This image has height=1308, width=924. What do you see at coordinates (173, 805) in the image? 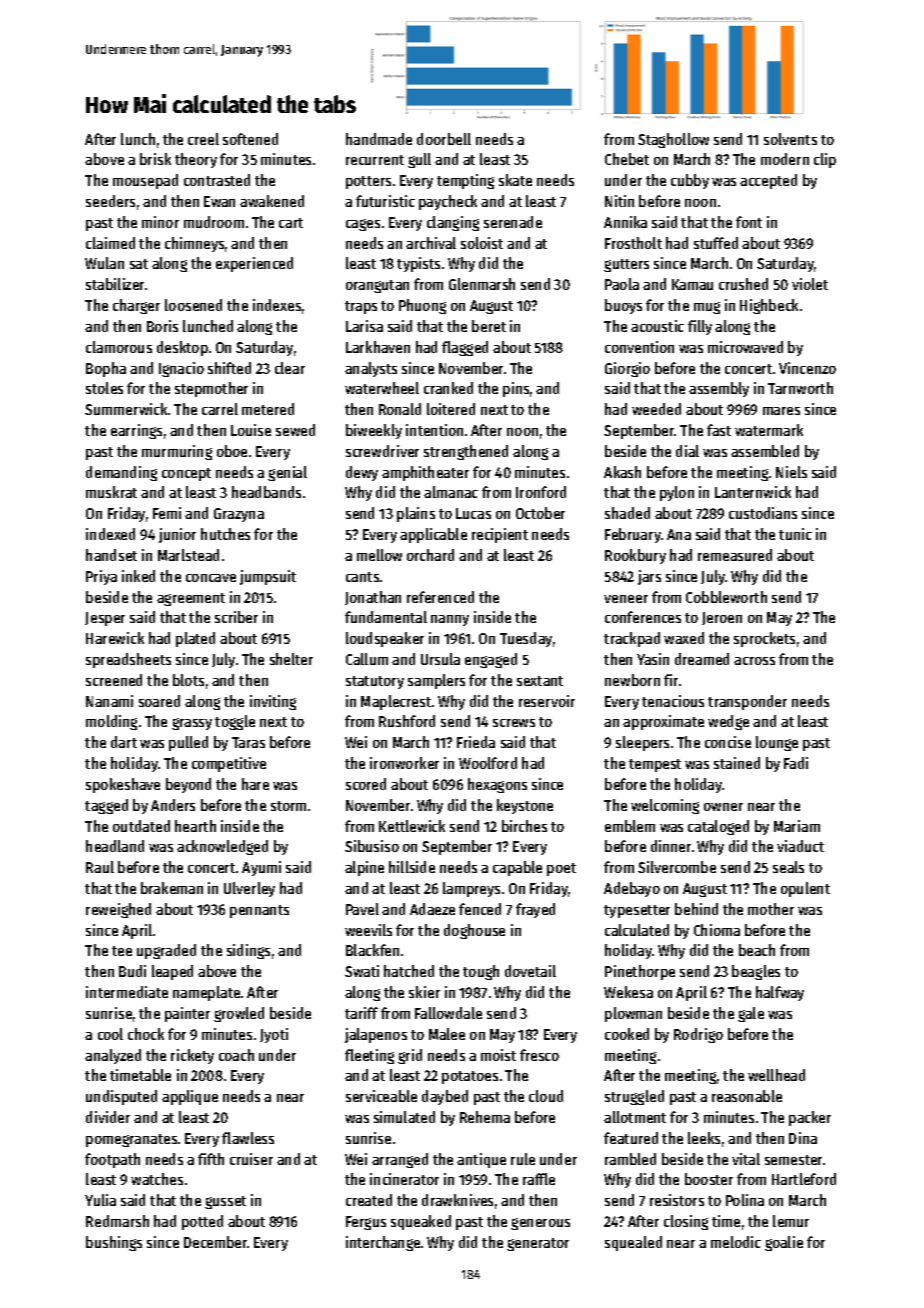
I see `Anders` at bounding box center [173, 805].
